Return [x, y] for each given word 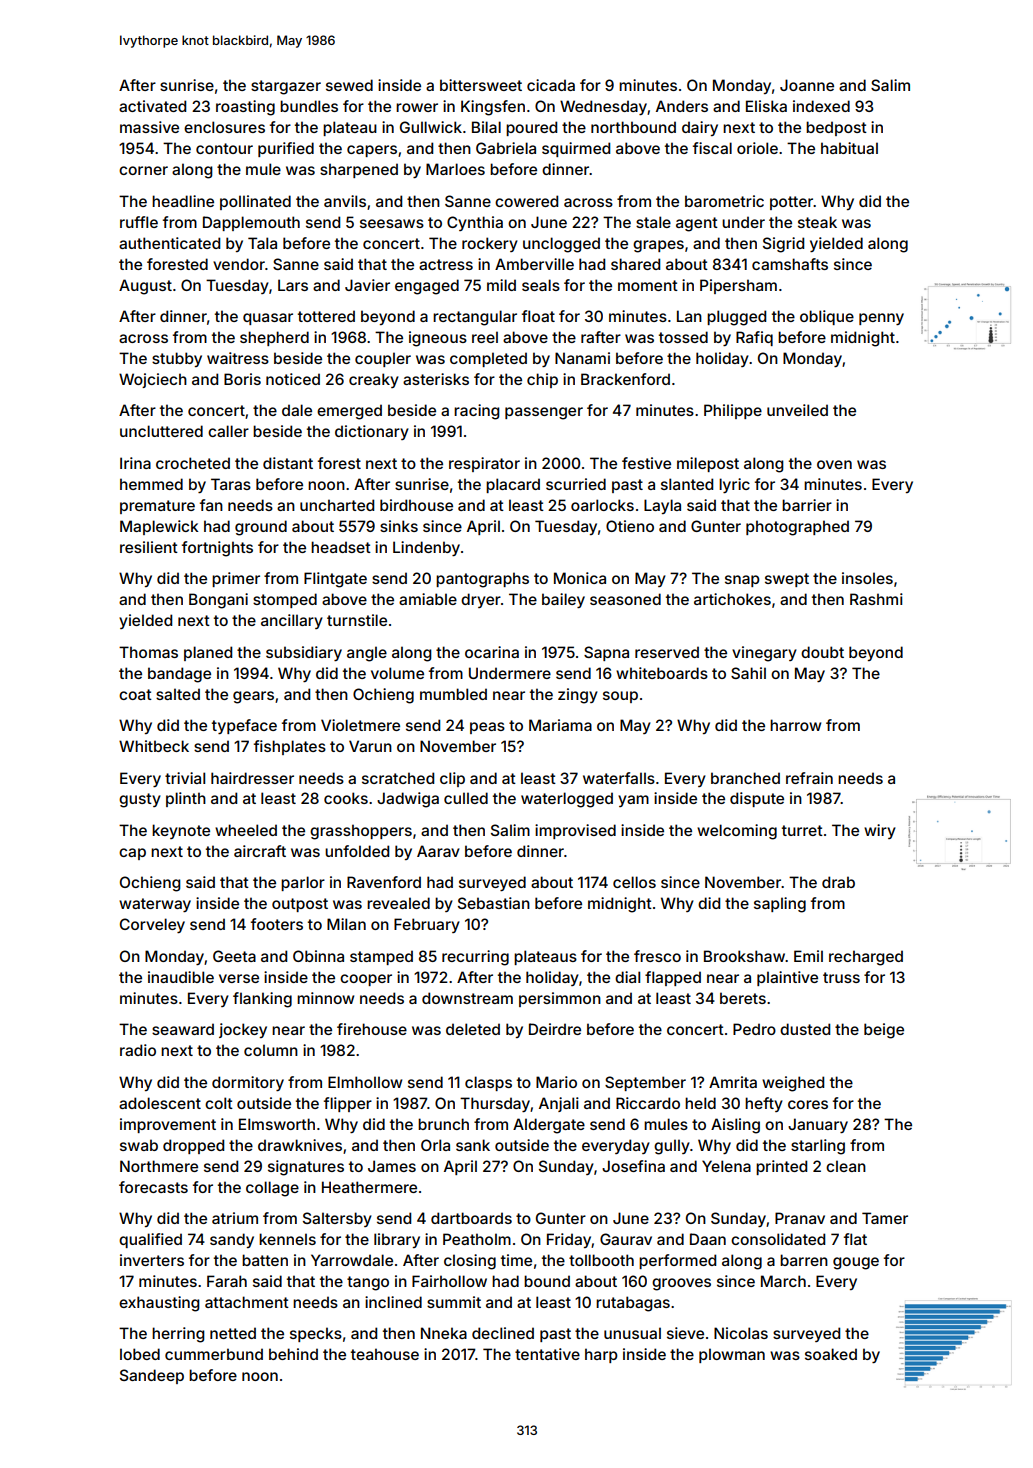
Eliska [766, 106]
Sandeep [152, 1376]
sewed [349, 85]
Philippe [733, 411]
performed [677, 1261]
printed [781, 1167]
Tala [262, 243]
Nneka [444, 1333]
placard [513, 485]
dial [627, 977]
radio [138, 1050]
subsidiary [304, 653]
